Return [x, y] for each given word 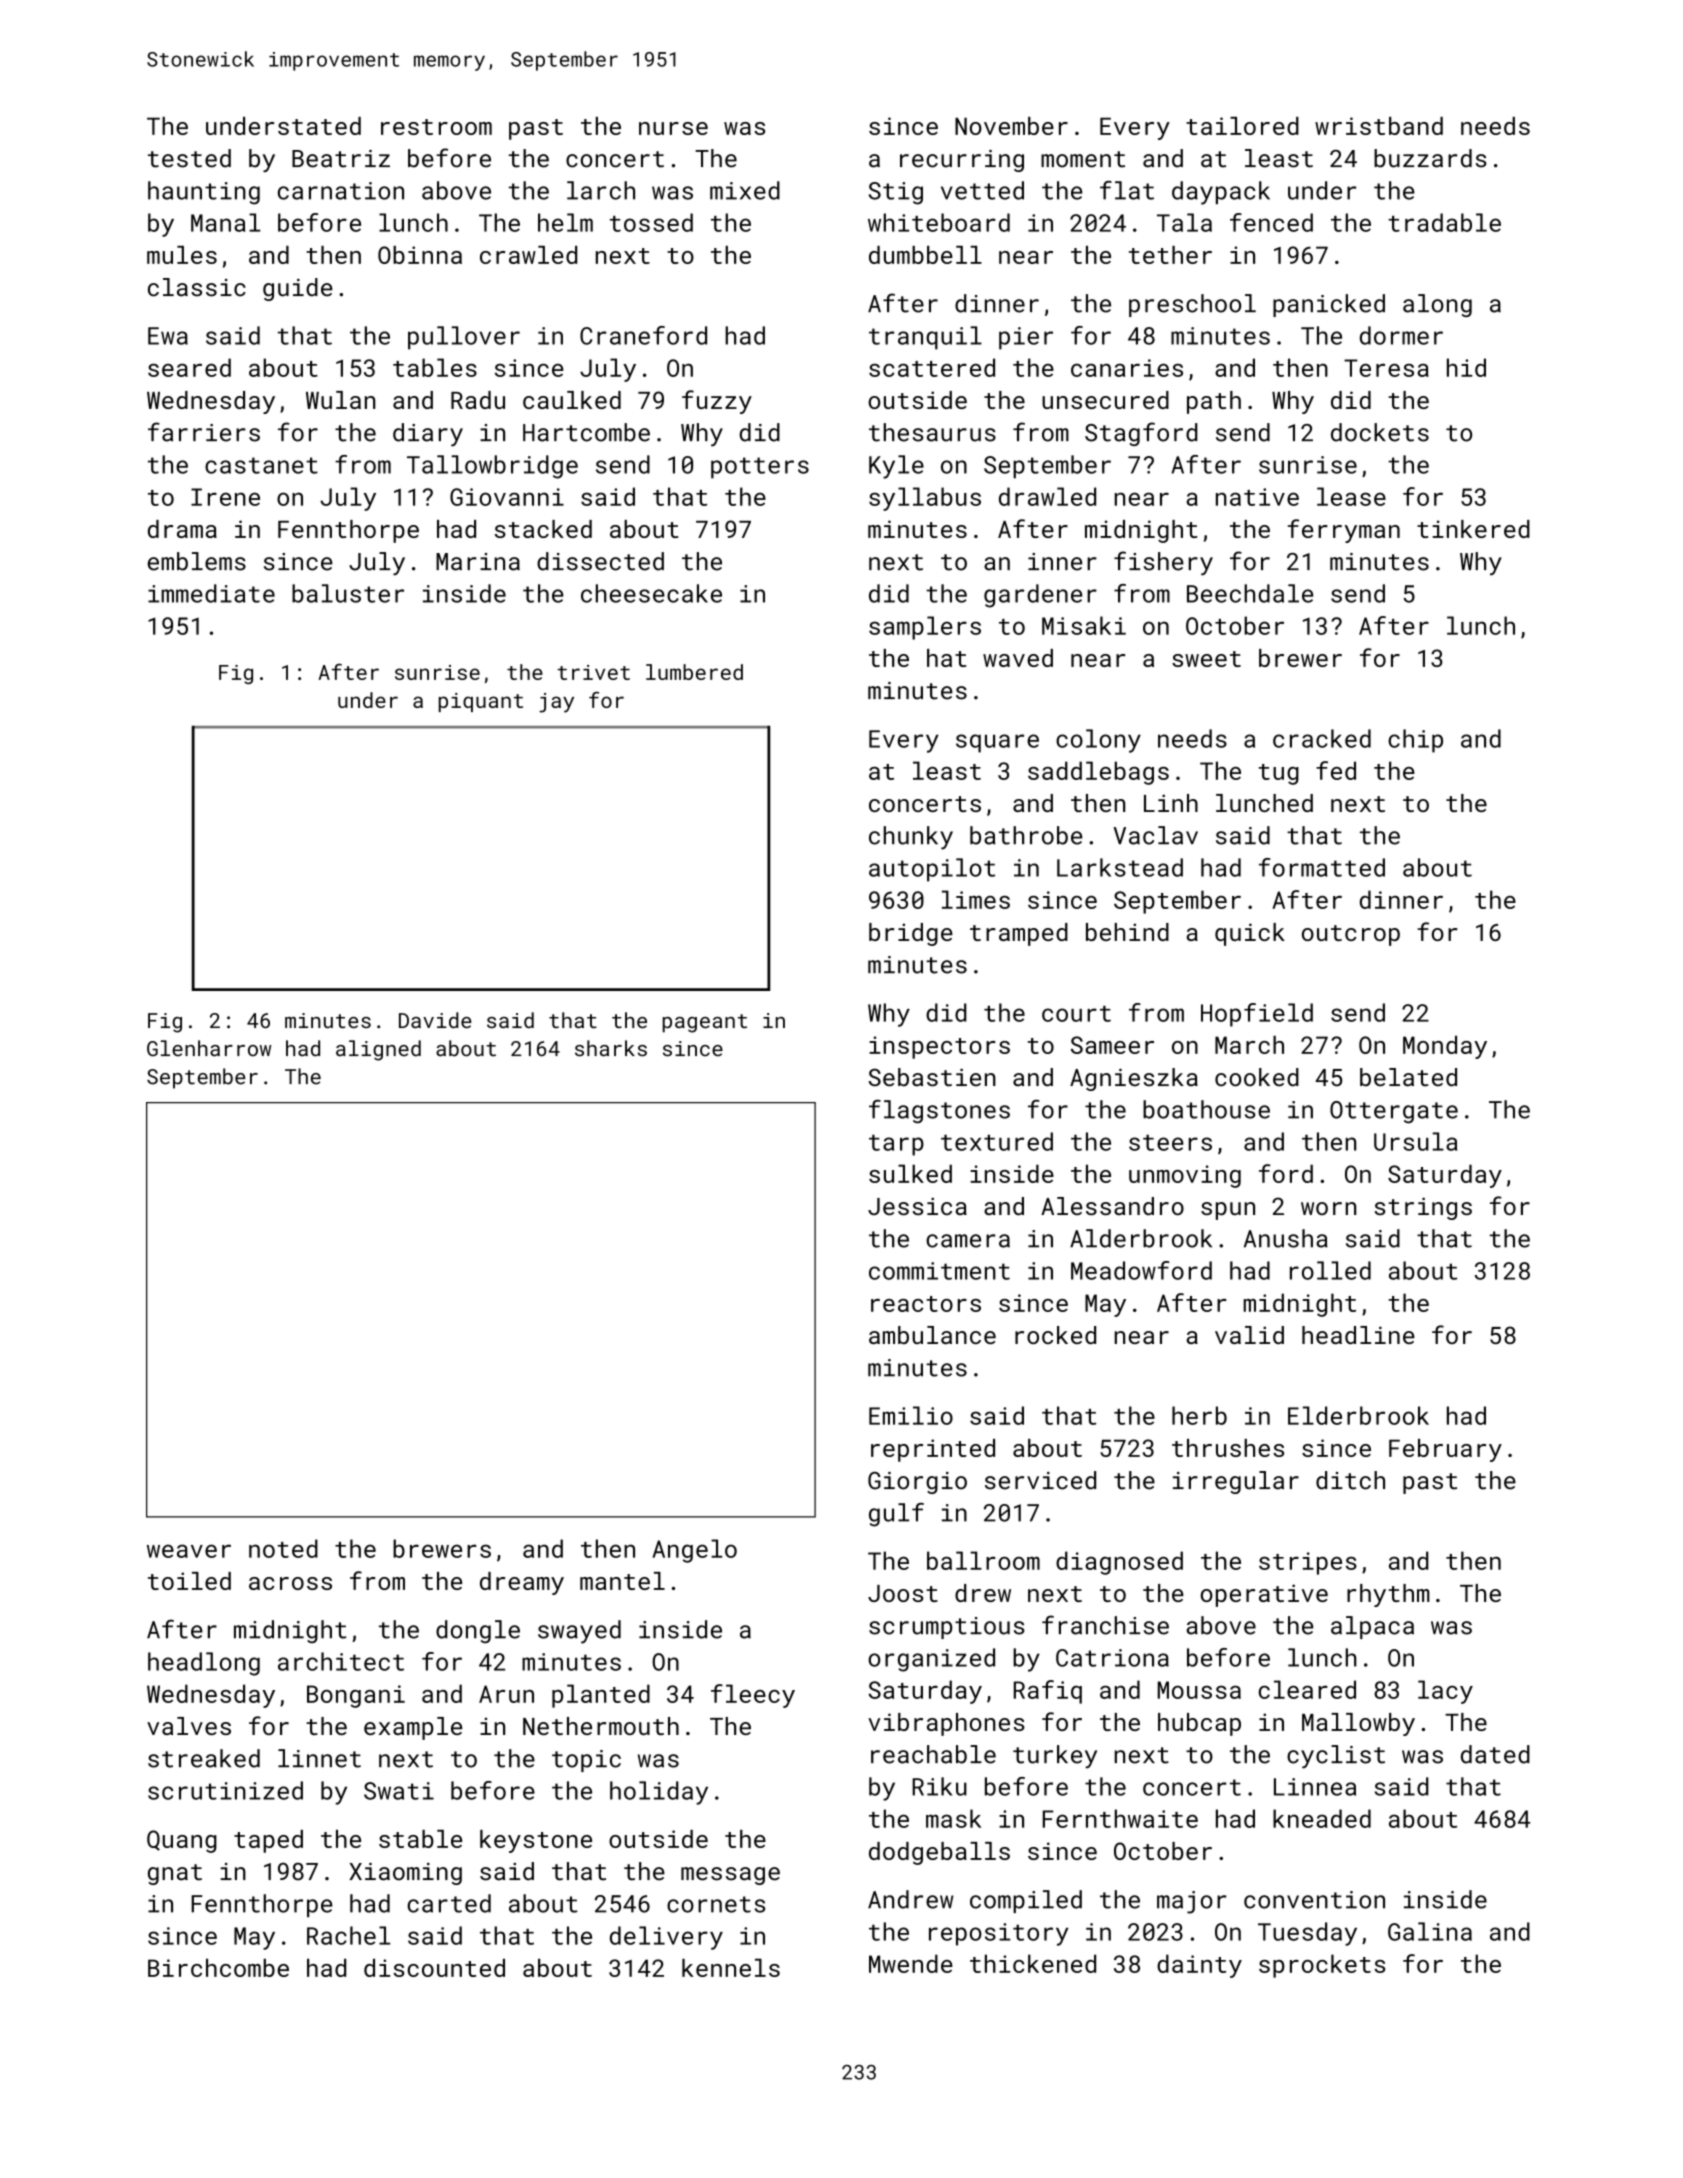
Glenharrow [209, 1048]
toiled [189, 1581]
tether [1170, 255]
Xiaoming [405, 1874]
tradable [1444, 222]
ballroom [983, 1560]
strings [1423, 1208]
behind [1127, 932]
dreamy [522, 1583]
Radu [478, 400]
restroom [436, 127]
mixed [745, 190]
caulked [572, 400]
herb [1199, 1415]
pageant [705, 1023]
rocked [1055, 1335]
